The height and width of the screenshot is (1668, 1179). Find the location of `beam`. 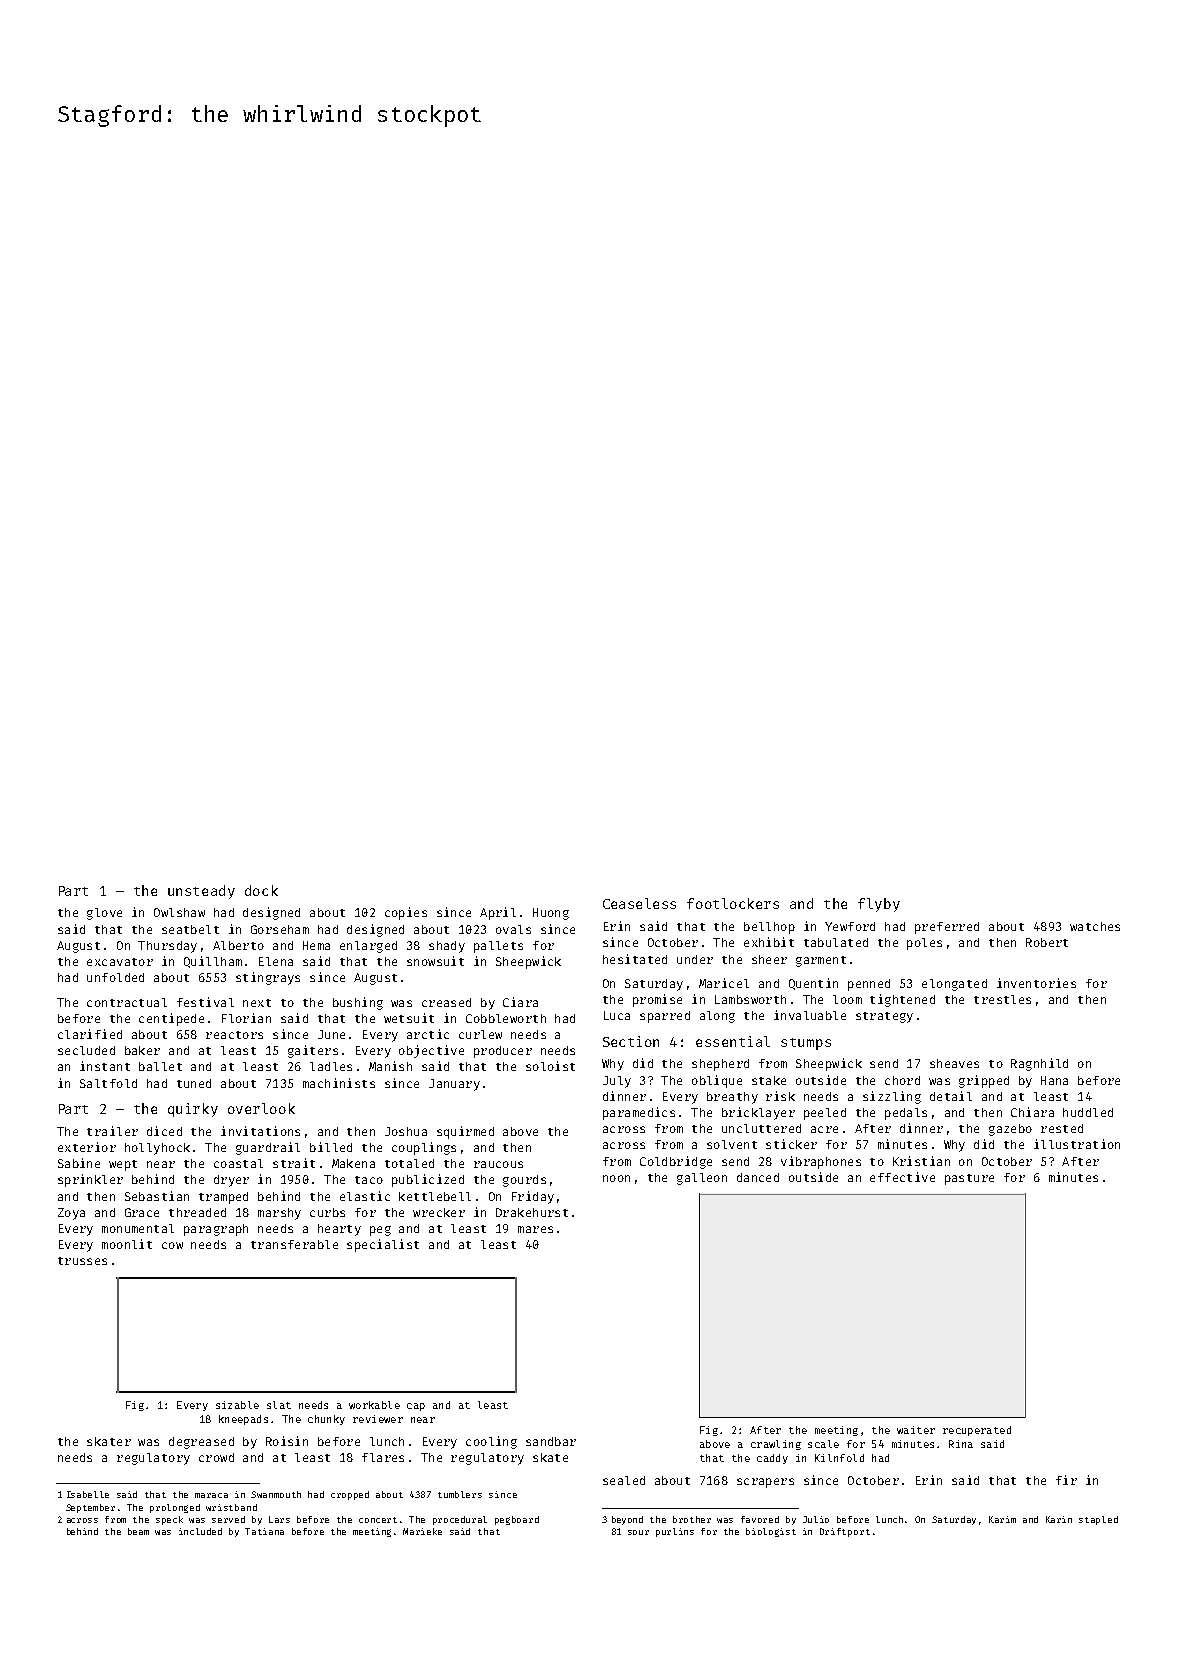

beam is located at coordinates (138, 1531).
